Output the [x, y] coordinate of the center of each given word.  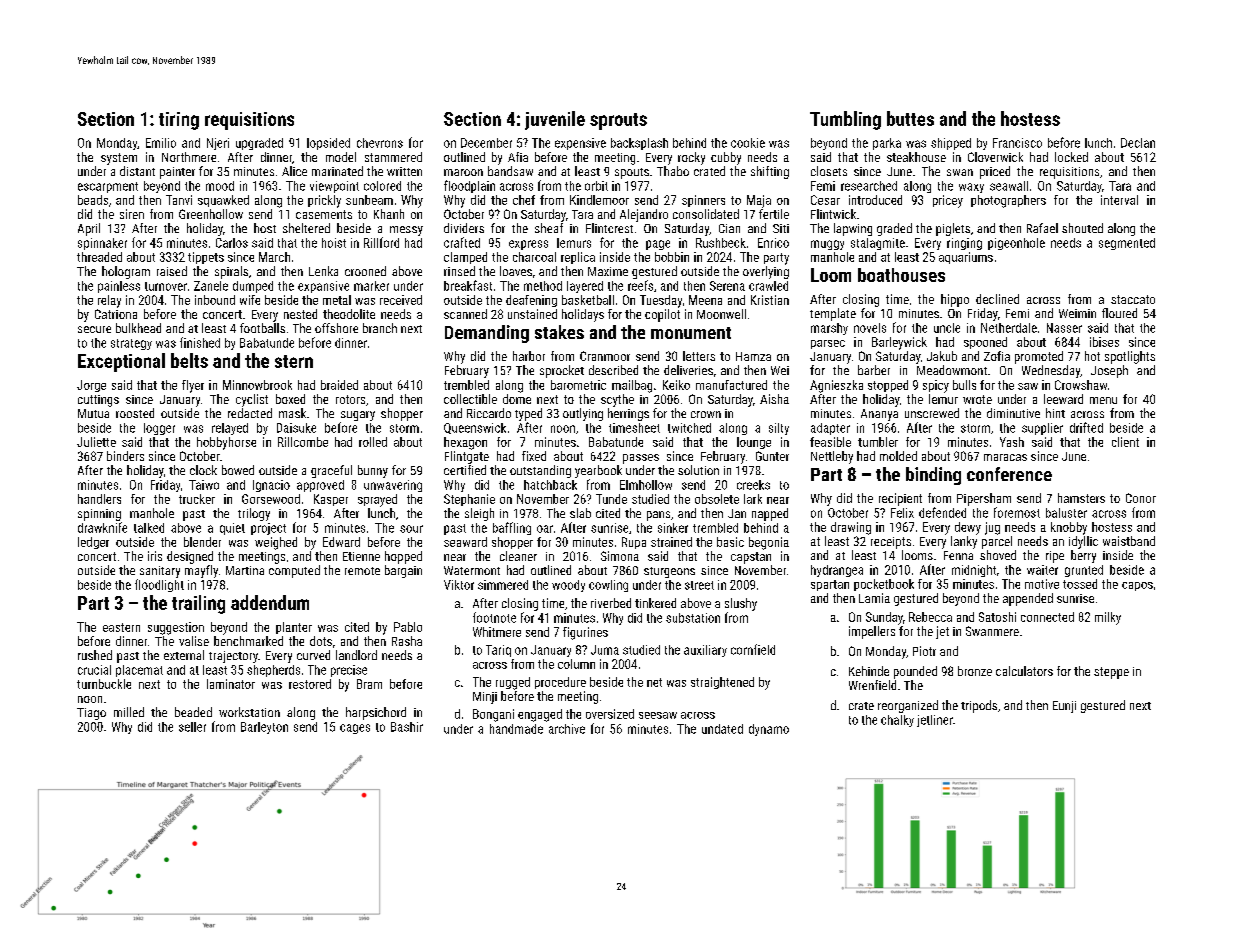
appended [1028, 599]
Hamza [753, 356]
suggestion [176, 628]
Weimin [1077, 313]
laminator [231, 684]
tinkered [655, 603]
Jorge [91, 386]
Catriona [116, 314]
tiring [179, 121]
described [613, 370]
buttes [910, 118]
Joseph [1109, 371]
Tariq [498, 651]
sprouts [618, 121]
